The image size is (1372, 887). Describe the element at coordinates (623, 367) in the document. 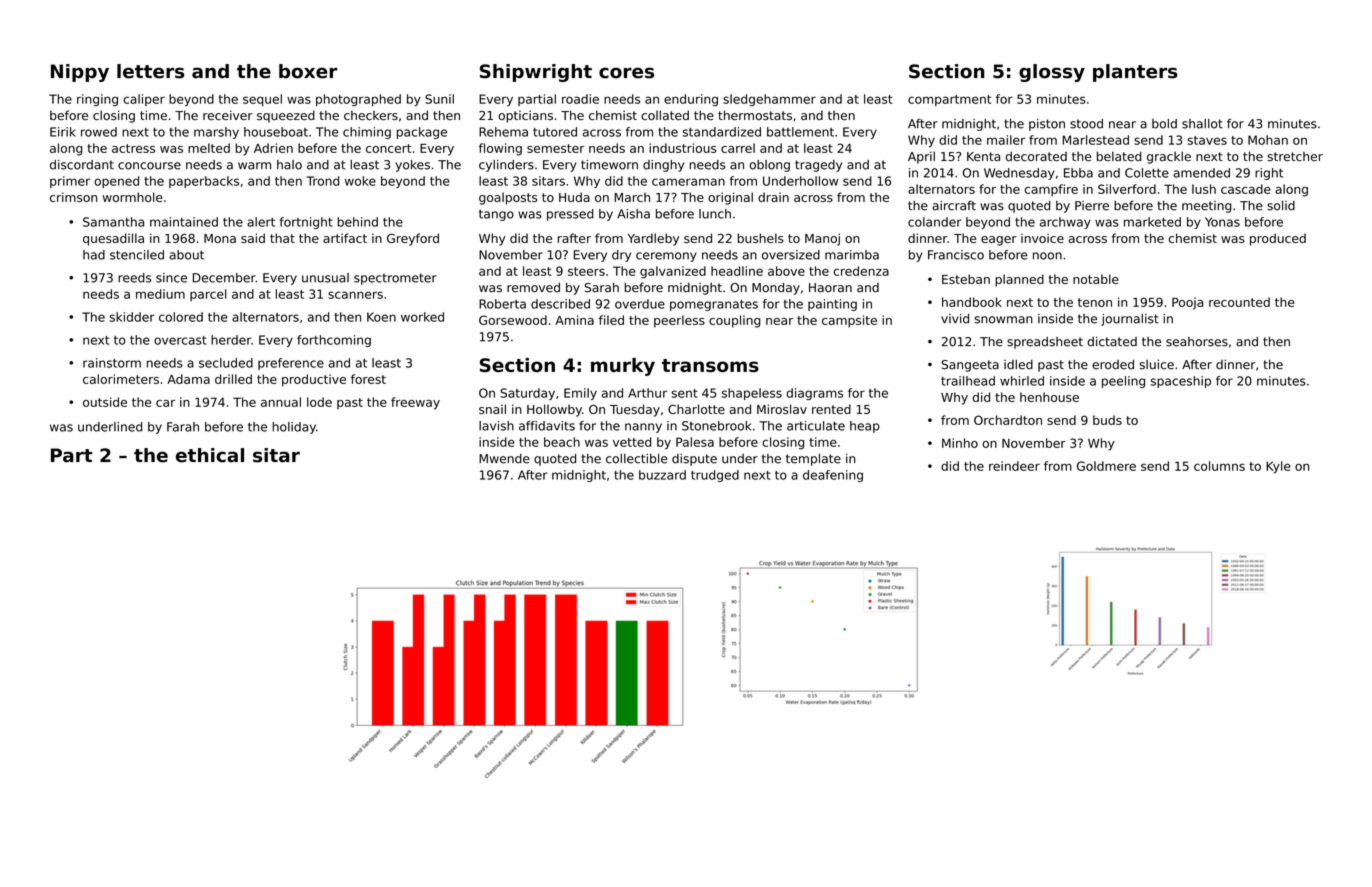

I see `murky` at that location.
